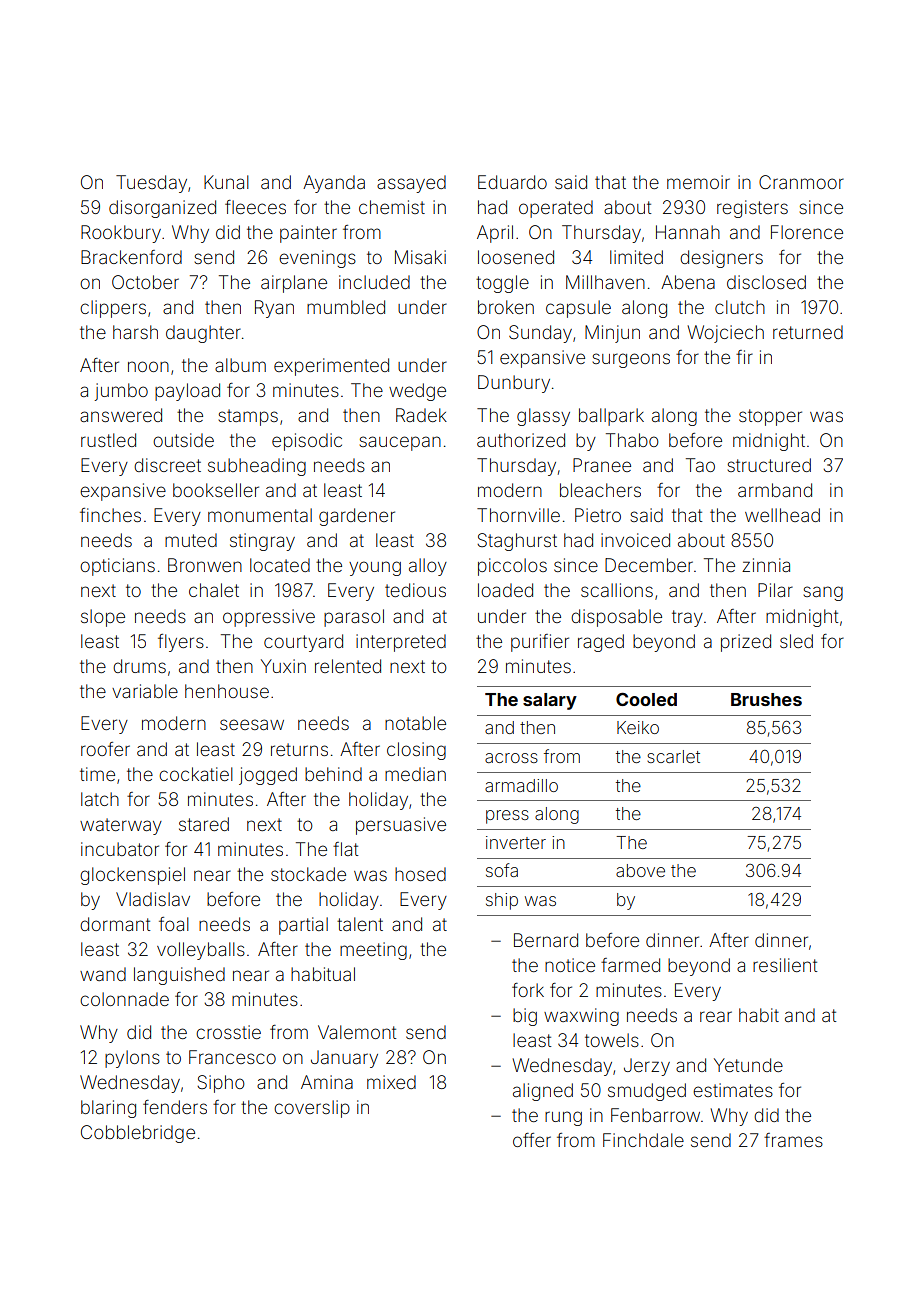 The height and width of the page is (1311, 924). What do you see at coordinates (808, 332) in the page?
I see `returned` at bounding box center [808, 332].
